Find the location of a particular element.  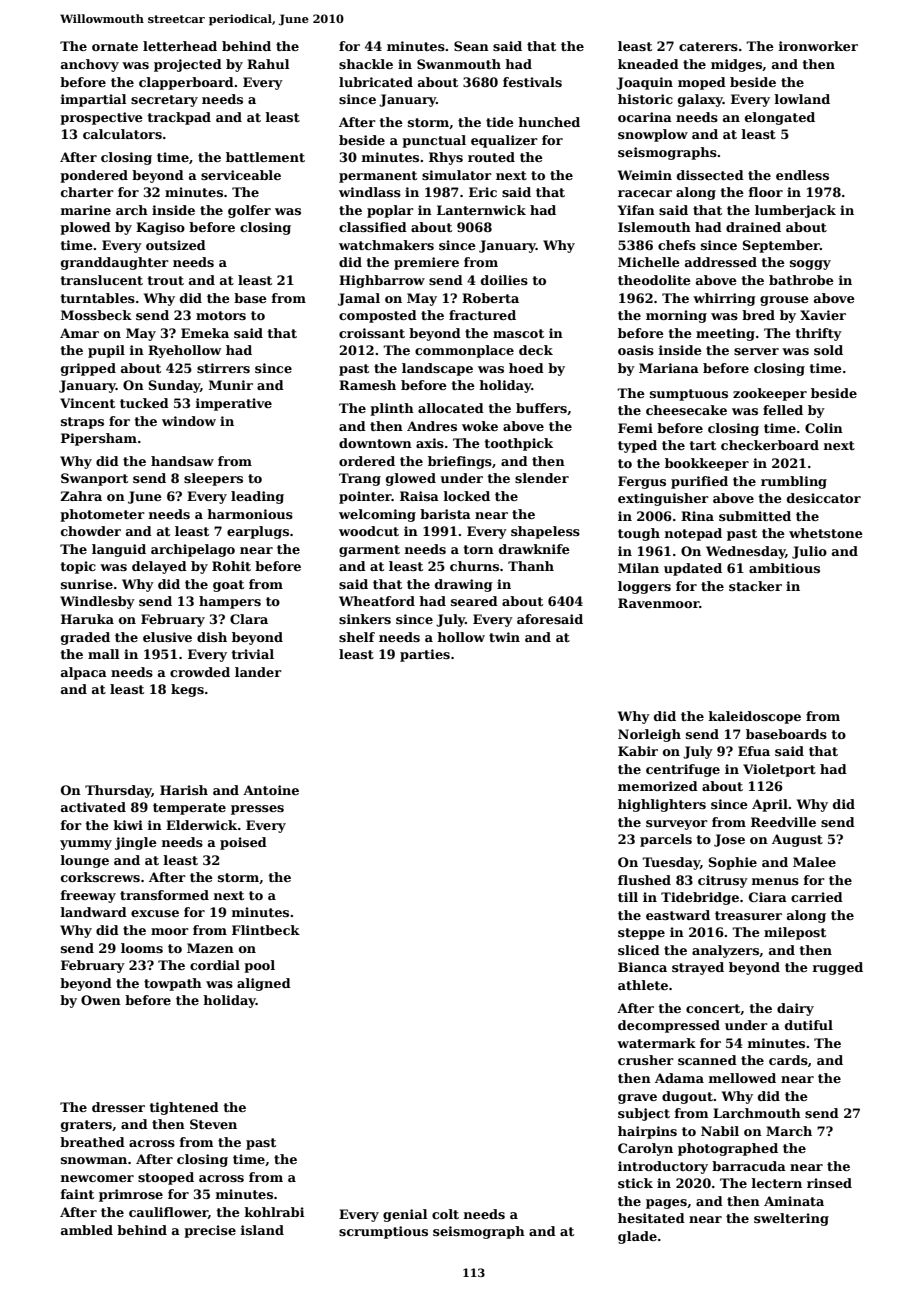

scrumptious is located at coordinates (383, 1232).
